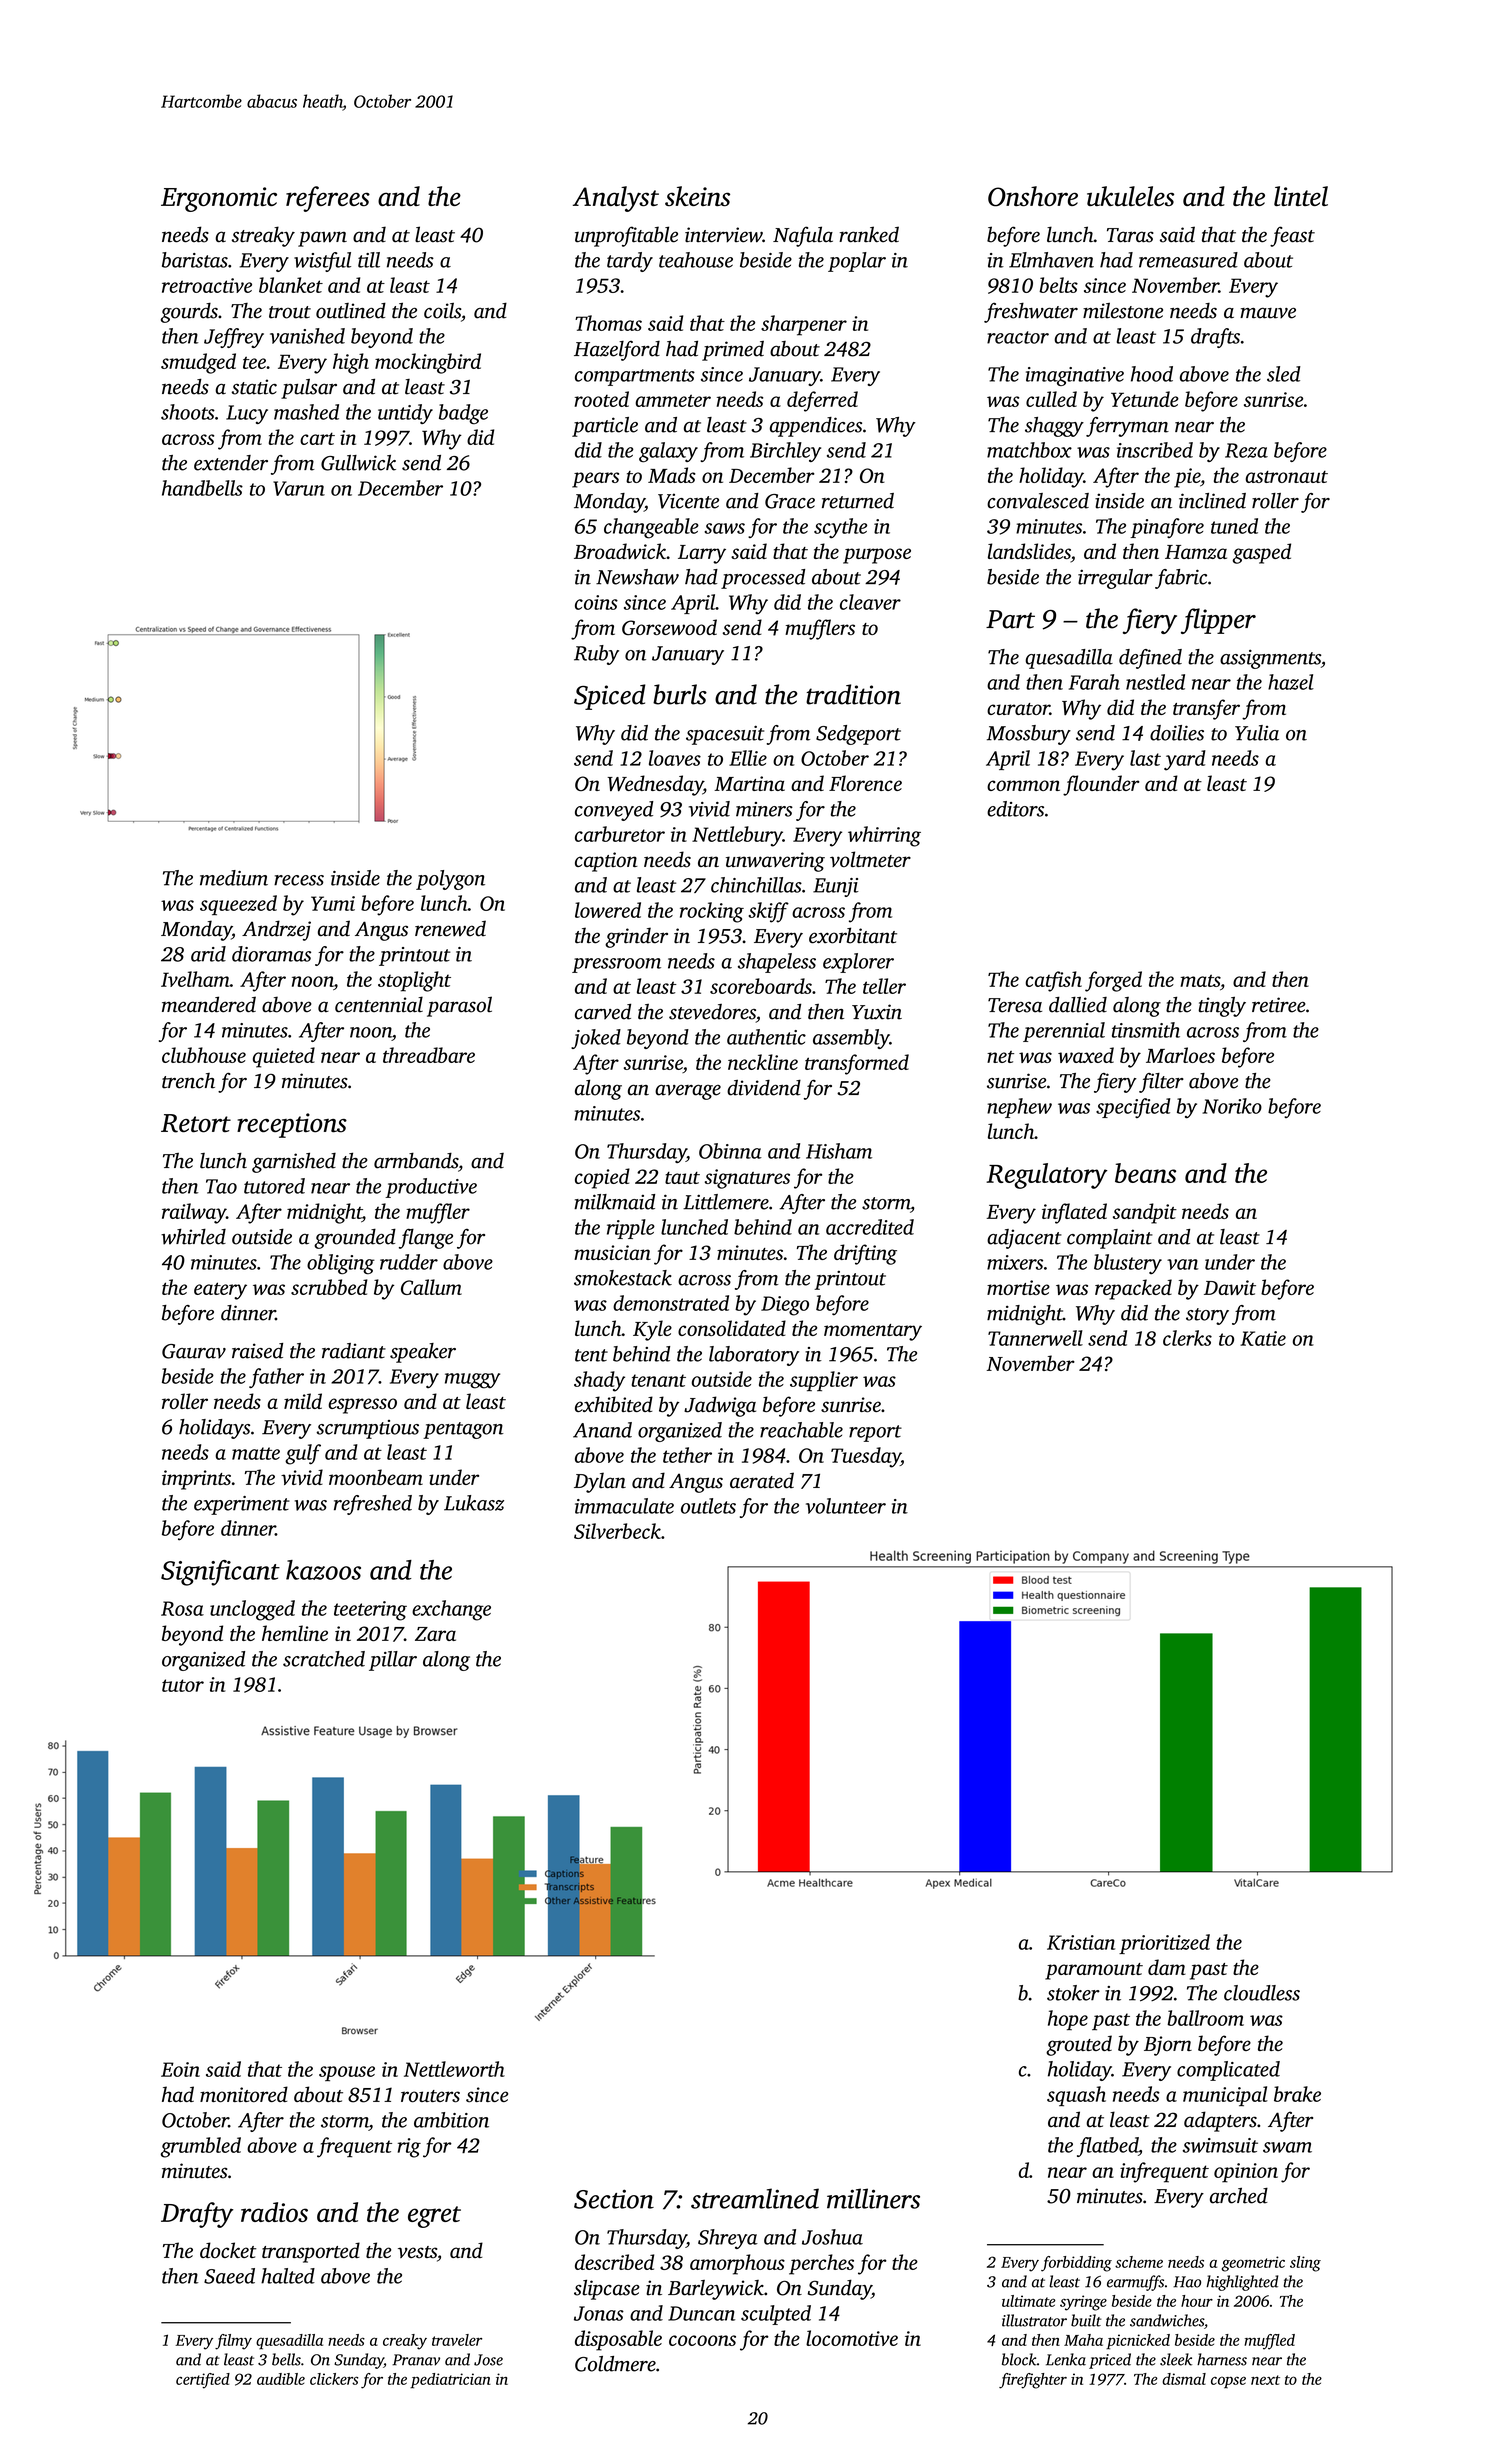 The width and height of the image is (1496, 2464). What do you see at coordinates (853, 694) in the image?
I see `tradition` at bounding box center [853, 694].
